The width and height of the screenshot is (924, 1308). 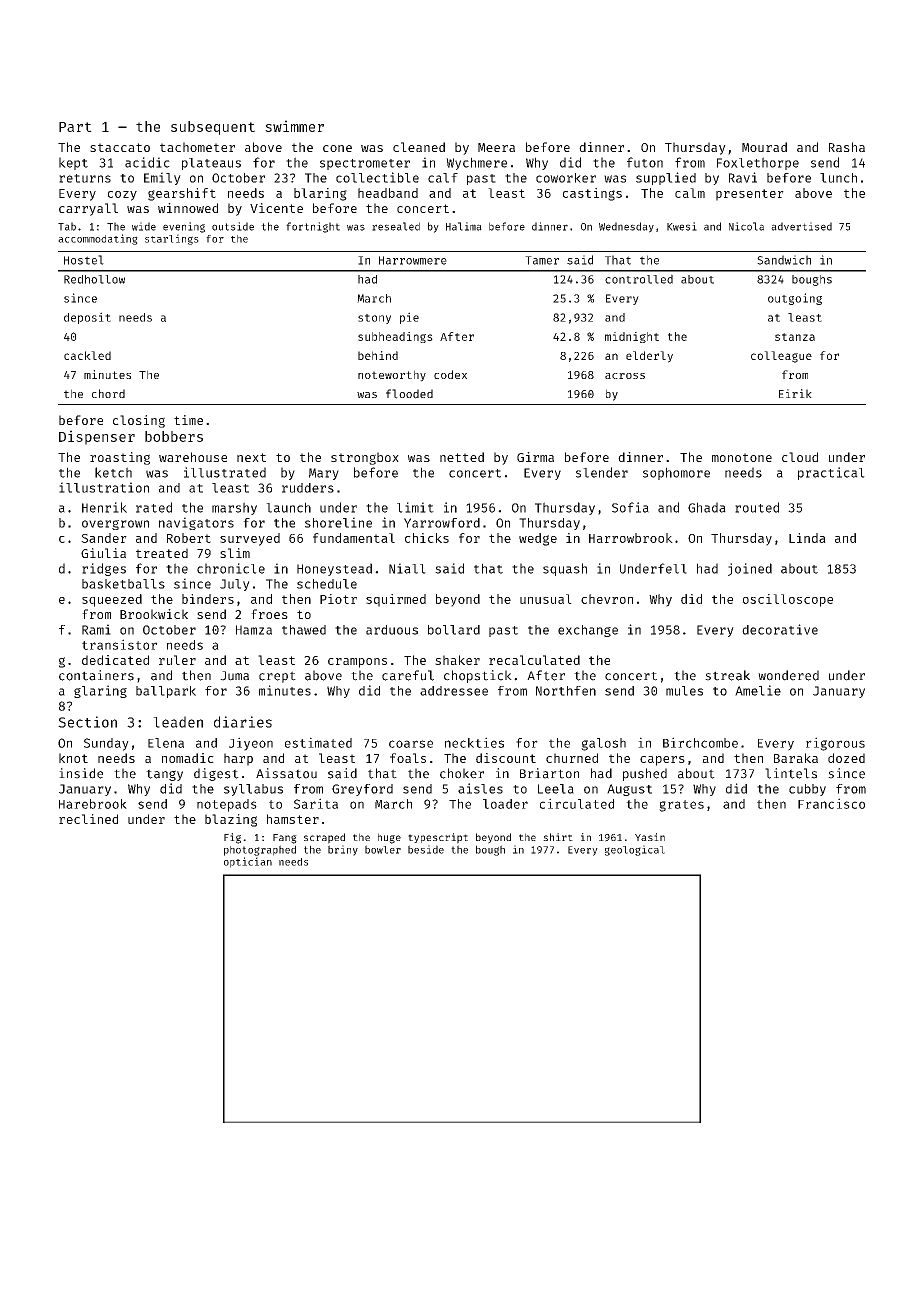 What do you see at coordinates (85, 178) in the screenshot?
I see `returns` at bounding box center [85, 178].
